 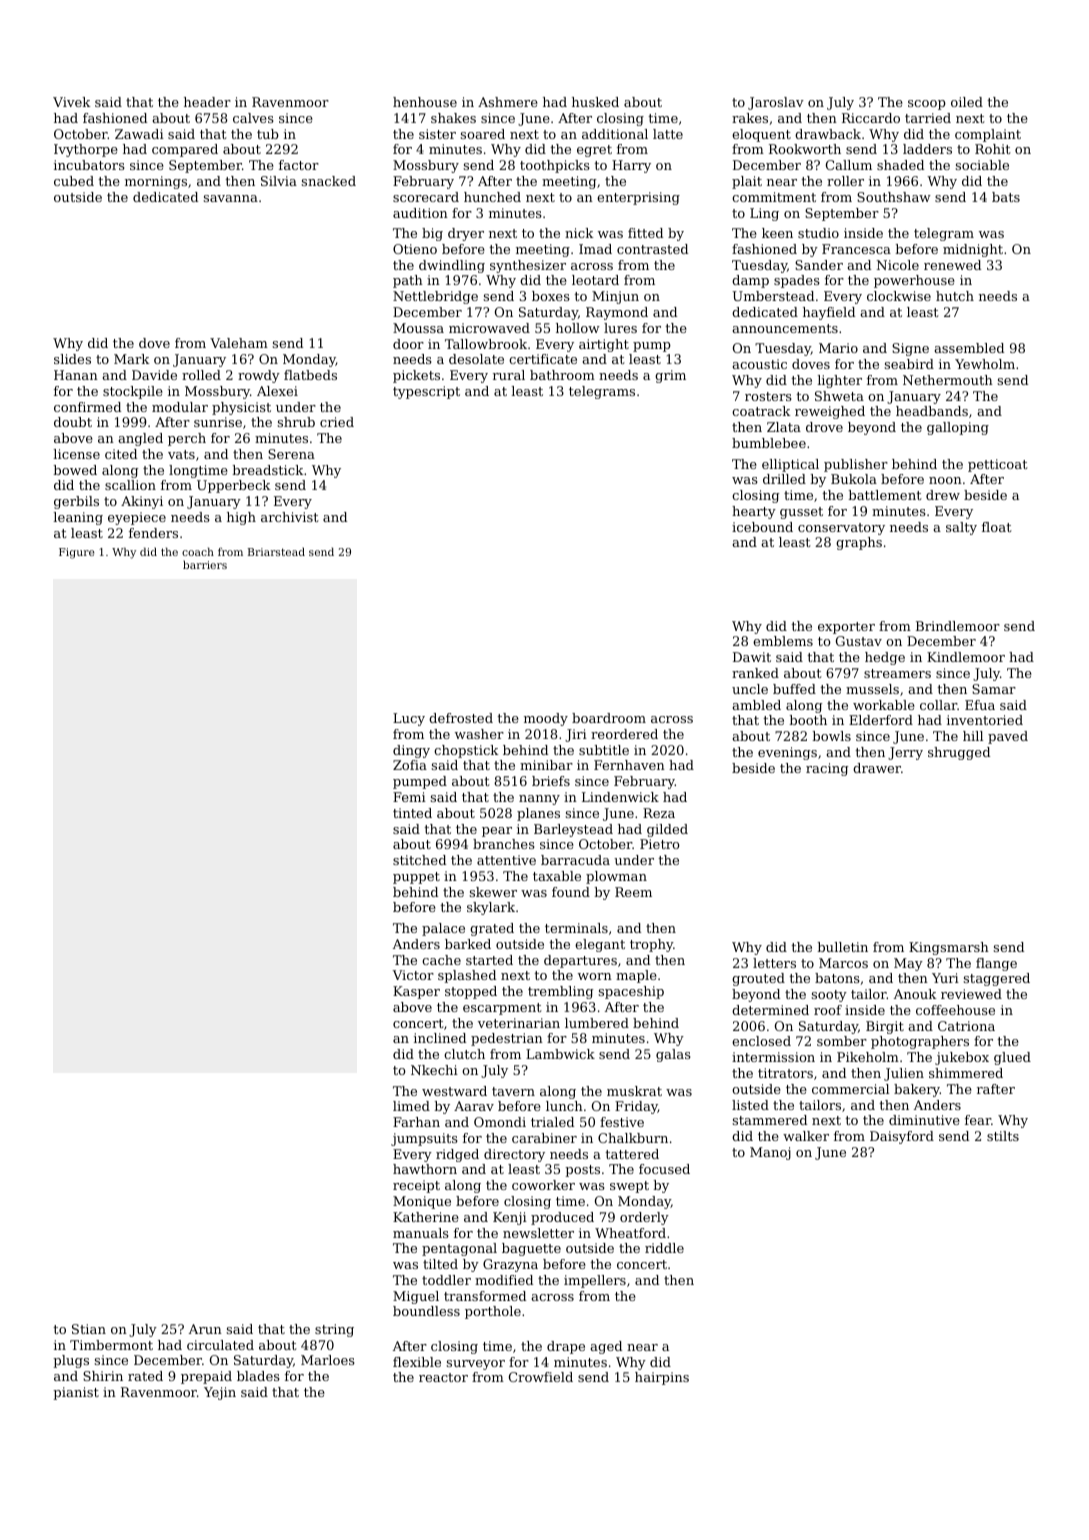 What do you see at coordinates (416, 992) in the screenshot?
I see `Kasper` at bounding box center [416, 992].
